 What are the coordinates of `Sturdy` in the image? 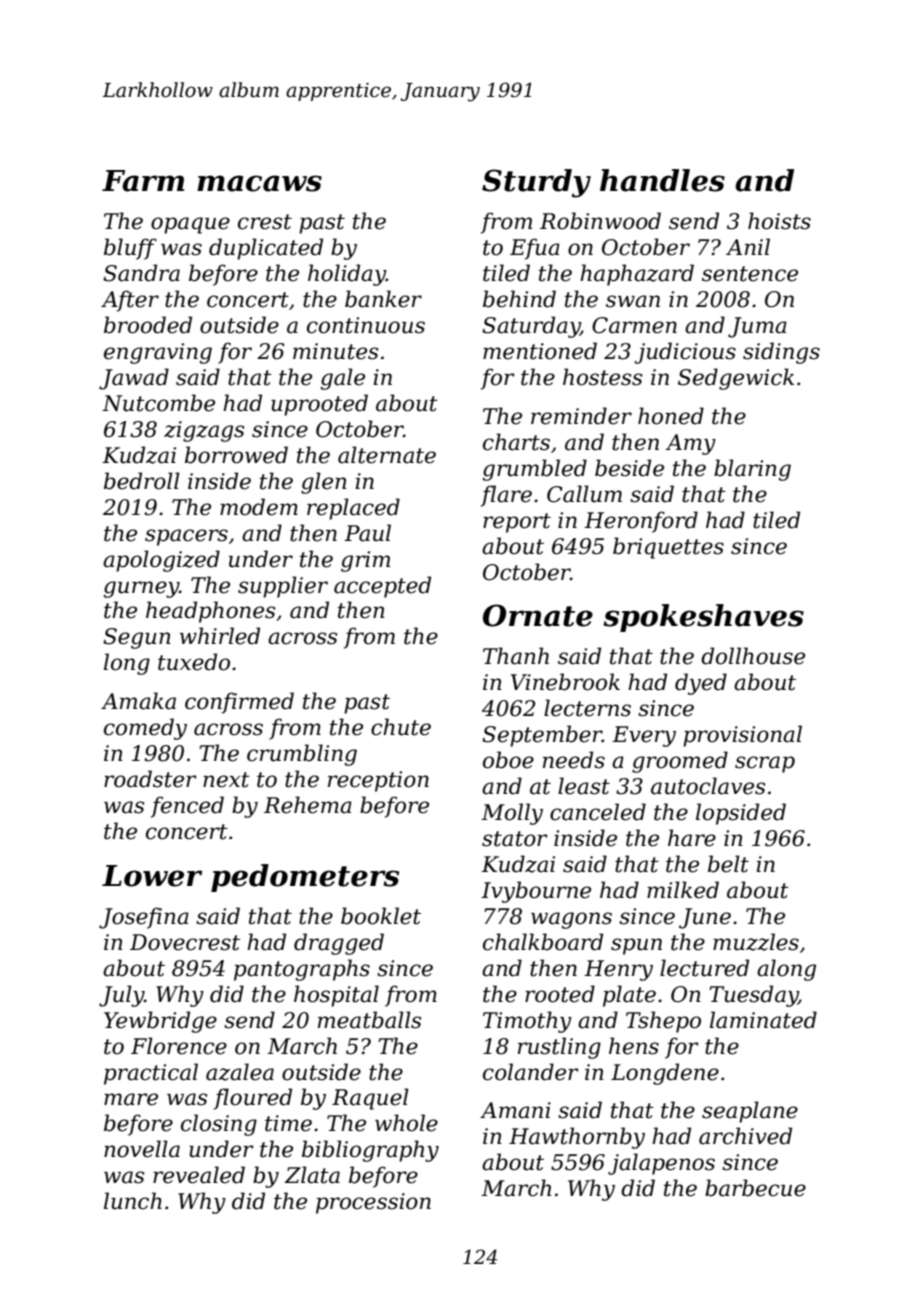 It's located at (536, 183).
